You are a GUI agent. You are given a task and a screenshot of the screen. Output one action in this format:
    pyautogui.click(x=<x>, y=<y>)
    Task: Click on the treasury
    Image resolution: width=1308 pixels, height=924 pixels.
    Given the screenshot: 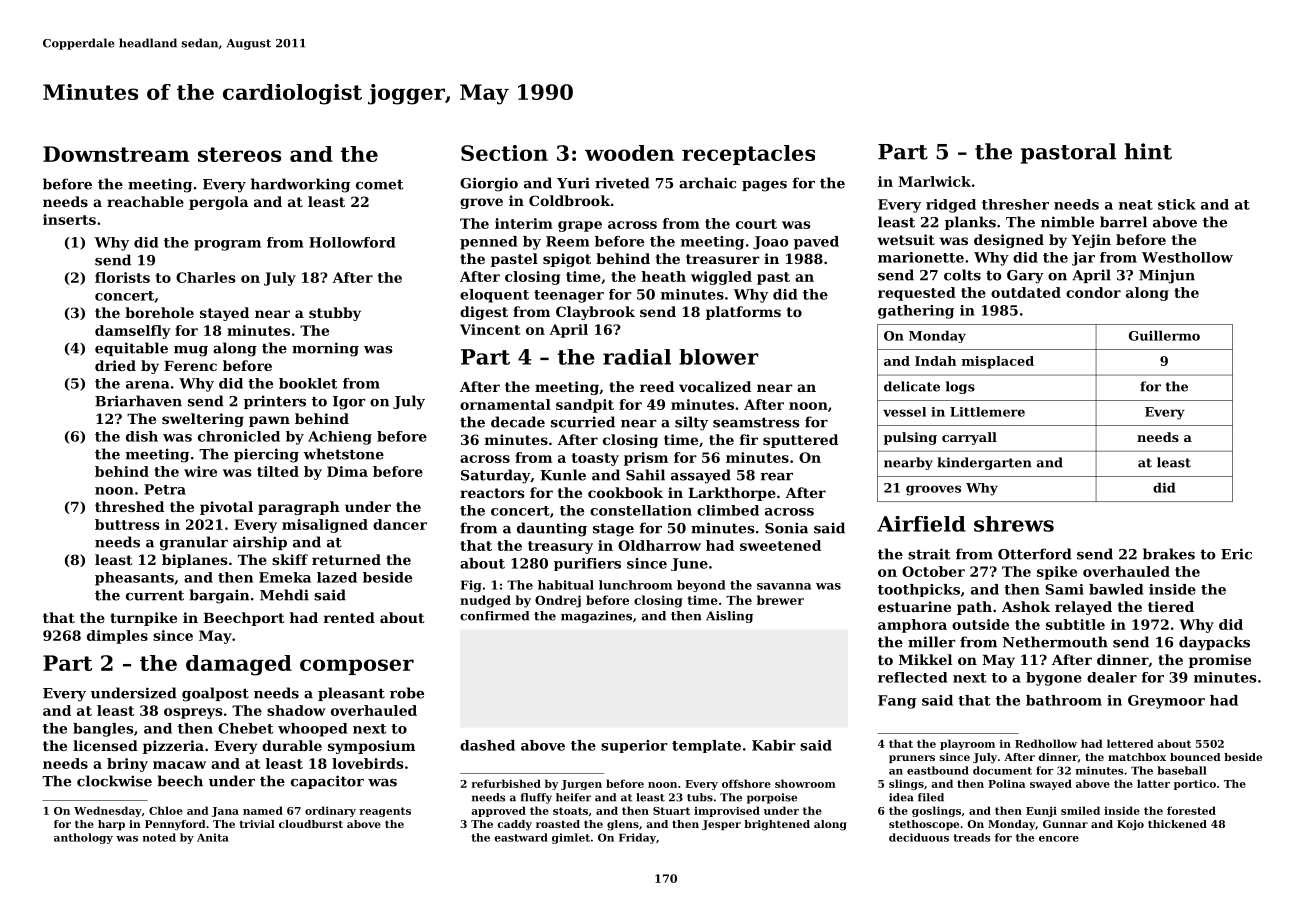 What is the action you would take?
    pyautogui.click(x=560, y=547)
